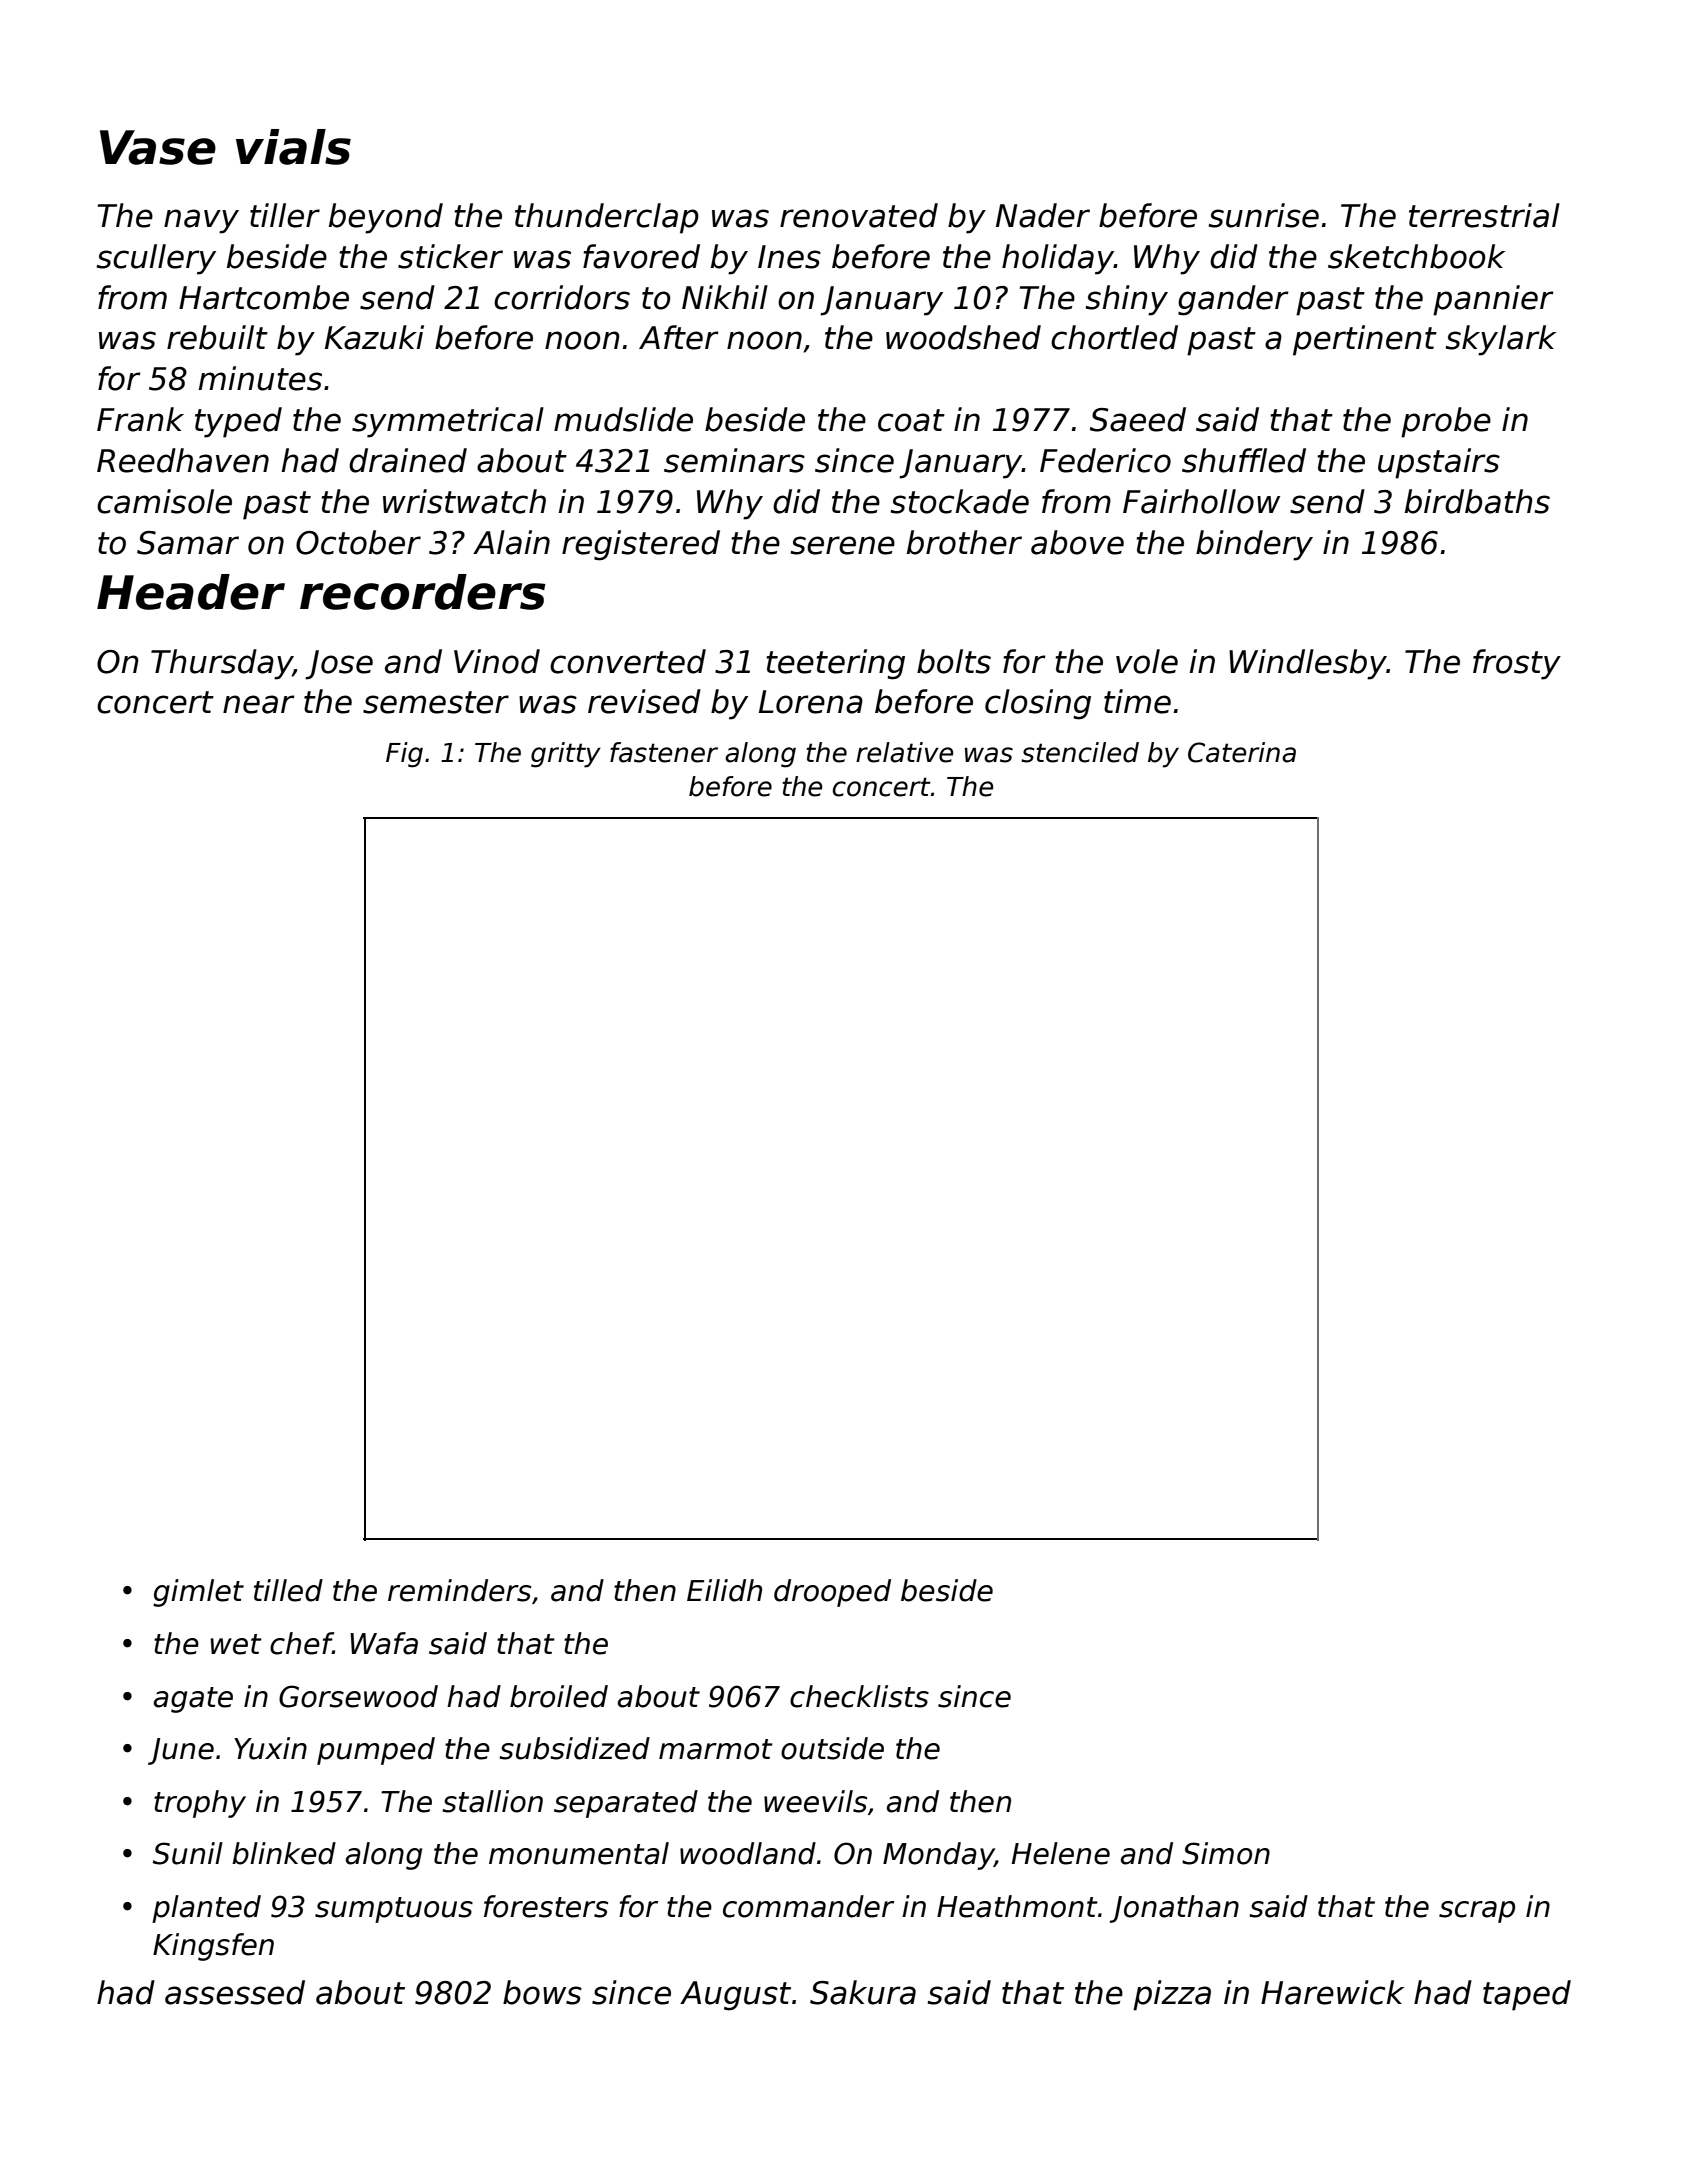 The height and width of the screenshot is (2178, 1683). I want to click on Fig, so click(404, 755).
